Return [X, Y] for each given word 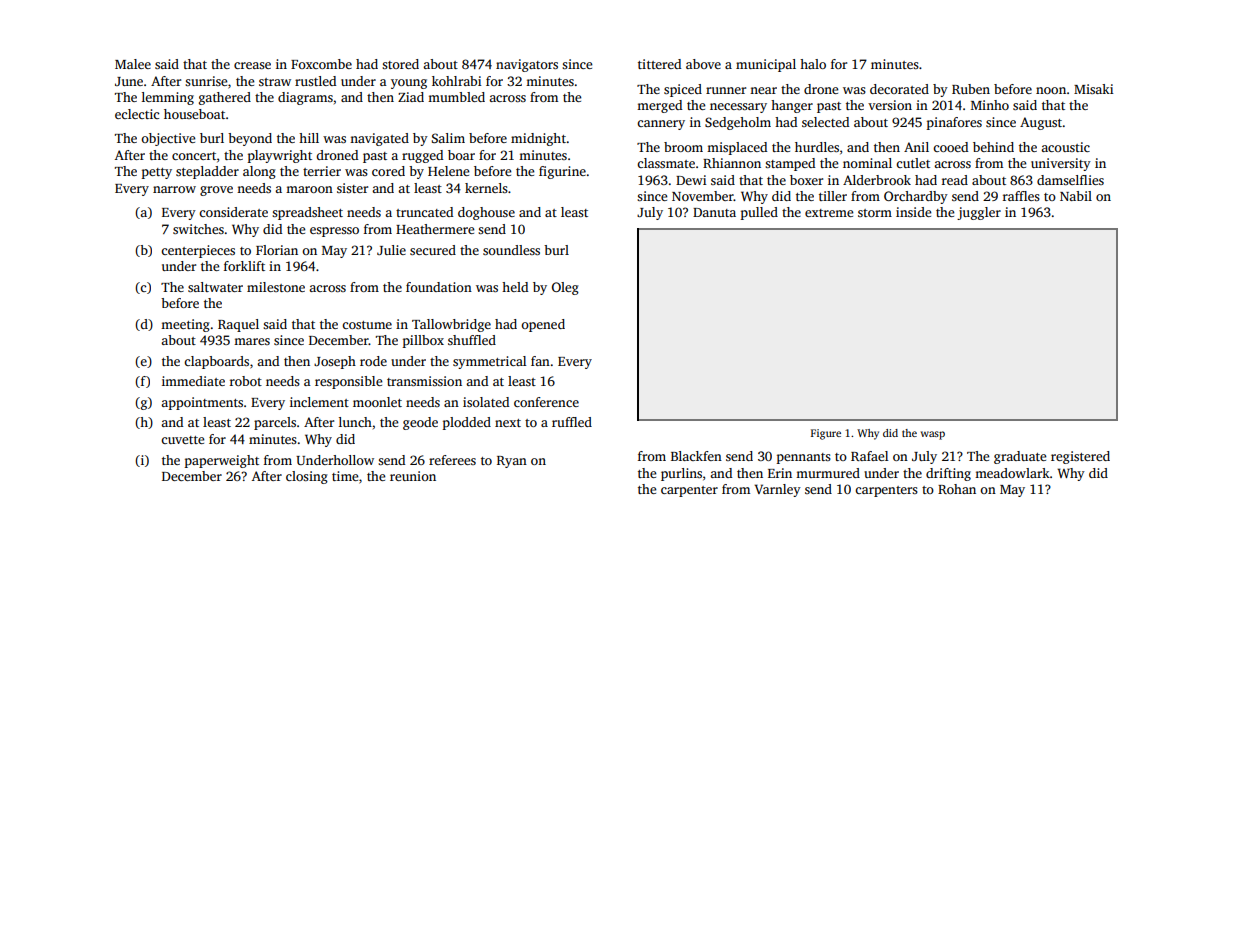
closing [307, 477]
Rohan [957, 489]
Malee [133, 64]
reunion [413, 476]
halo [813, 64]
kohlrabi [456, 81]
